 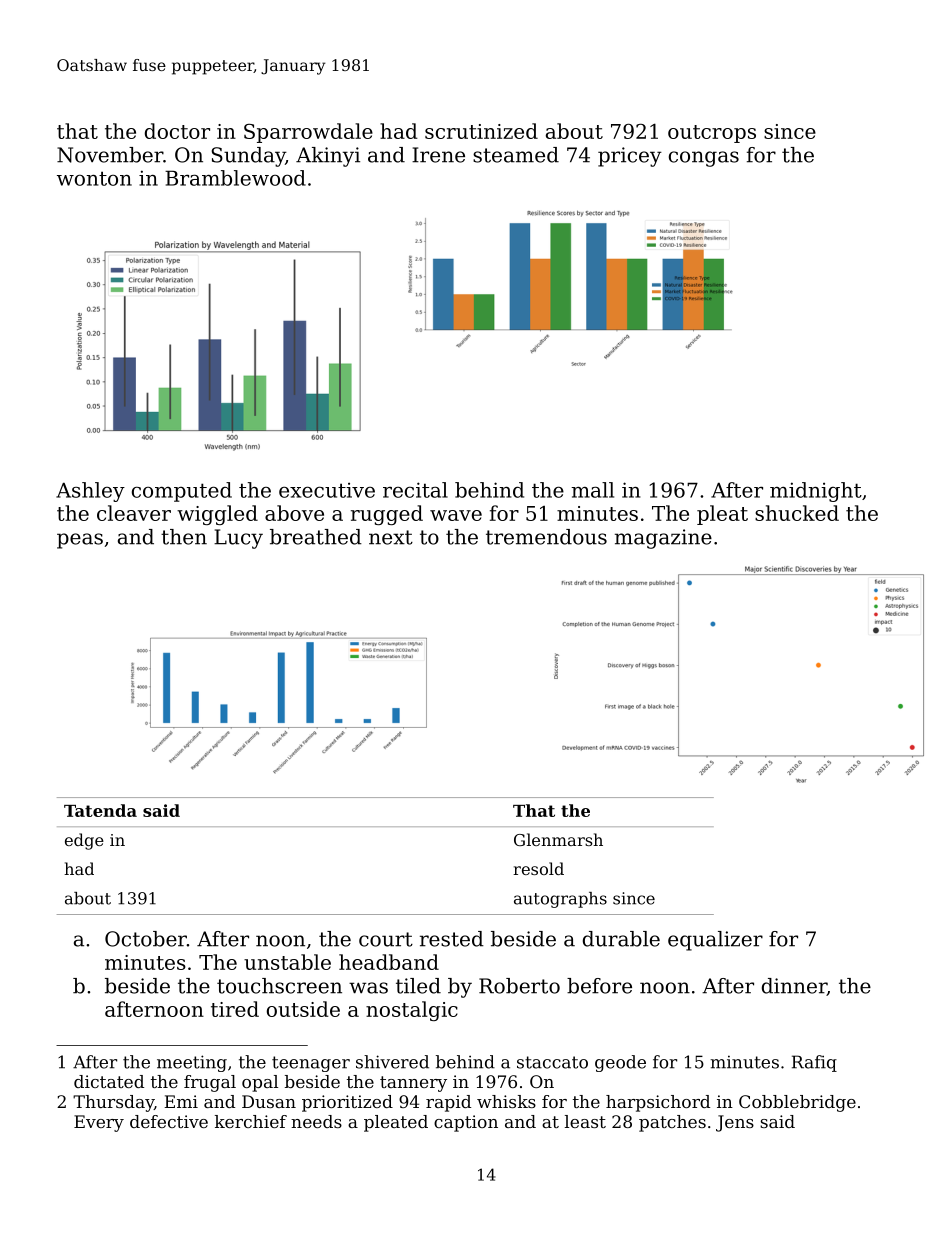 I want to click on equalizer, so click(x=715, y=941).
